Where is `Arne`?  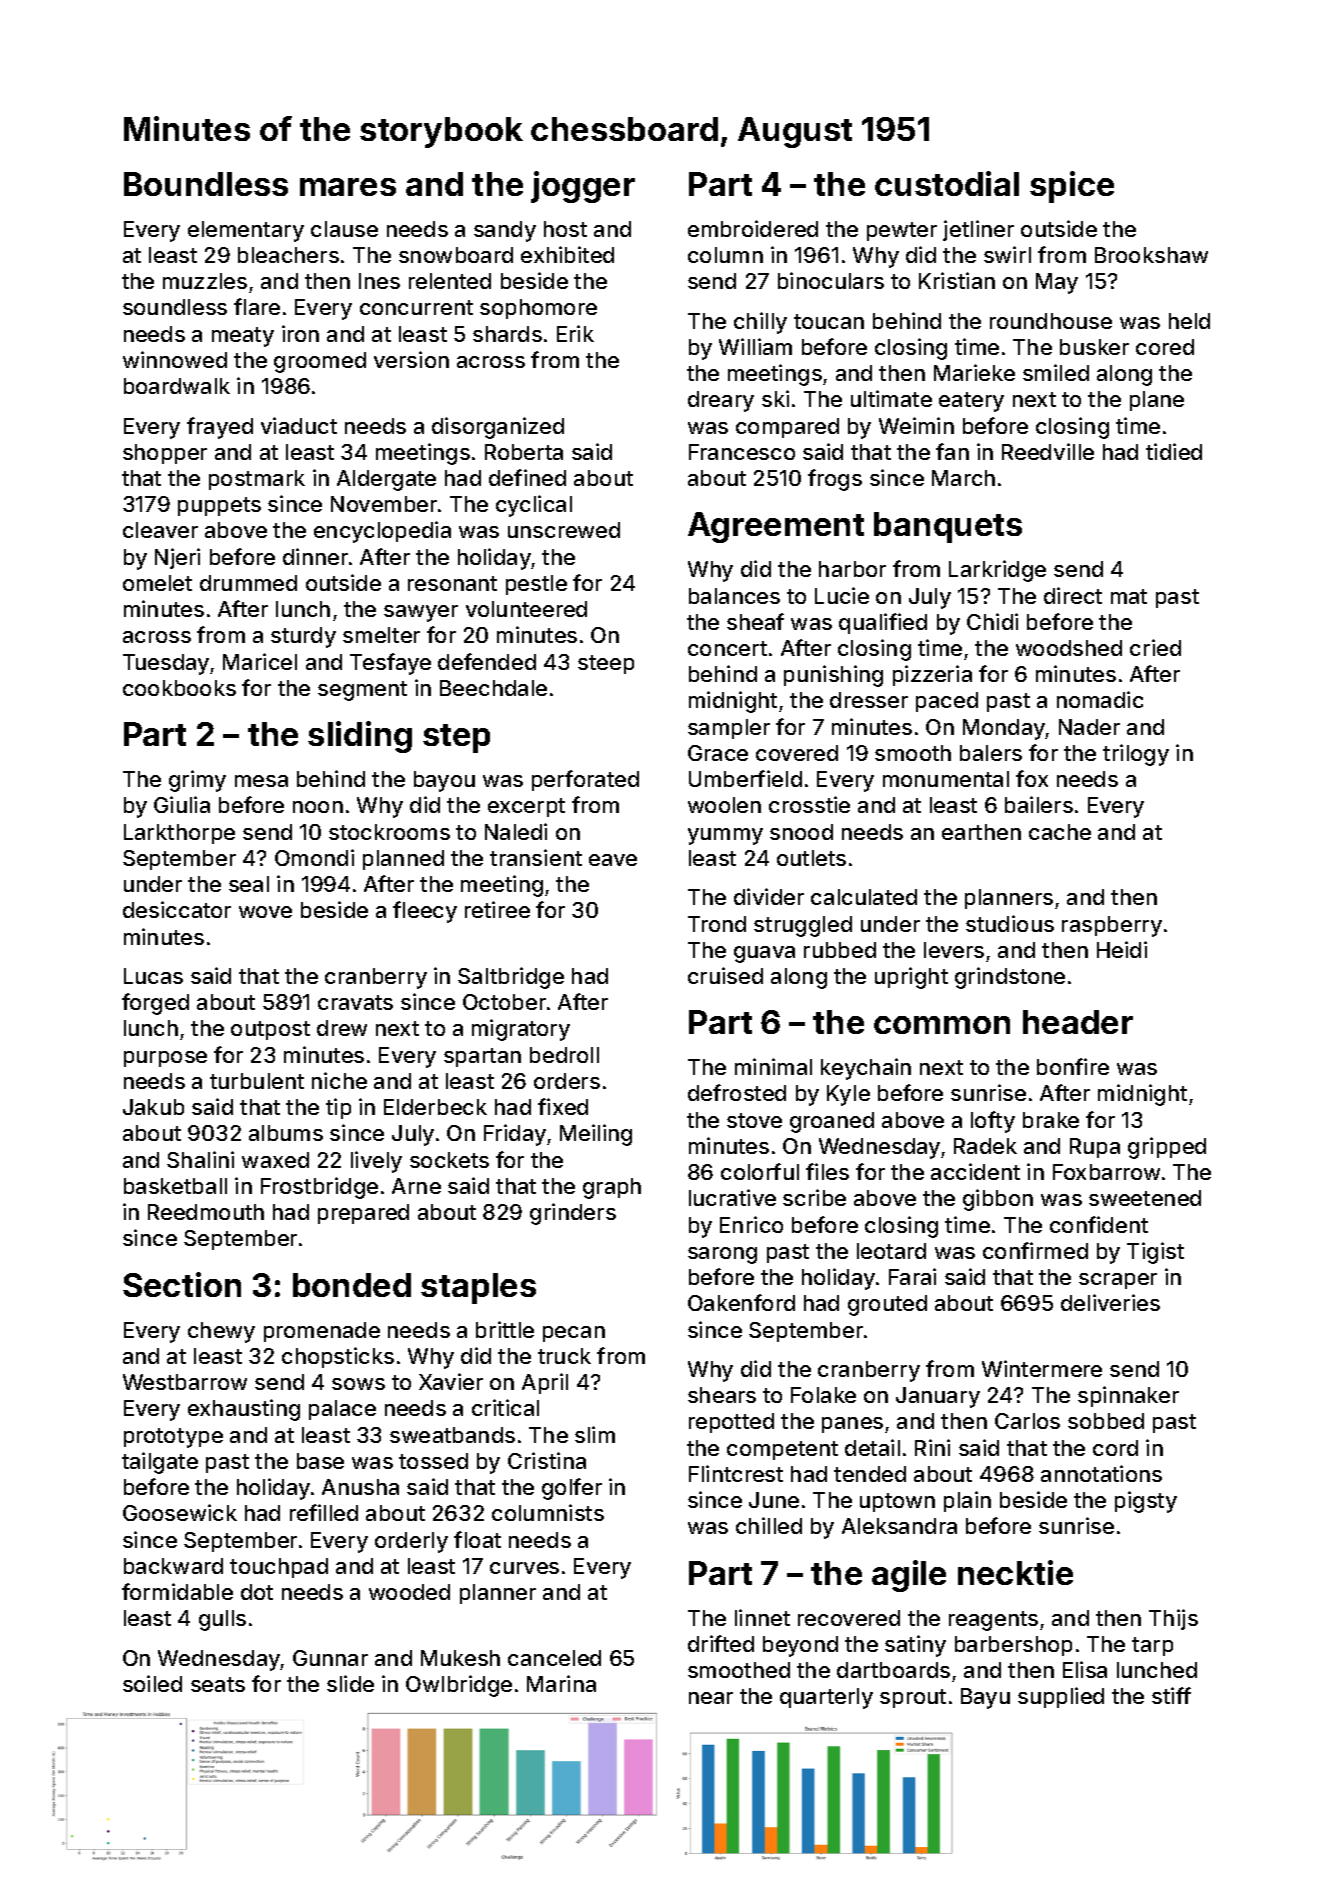 Arne is located at coordinates (416, 1186).
